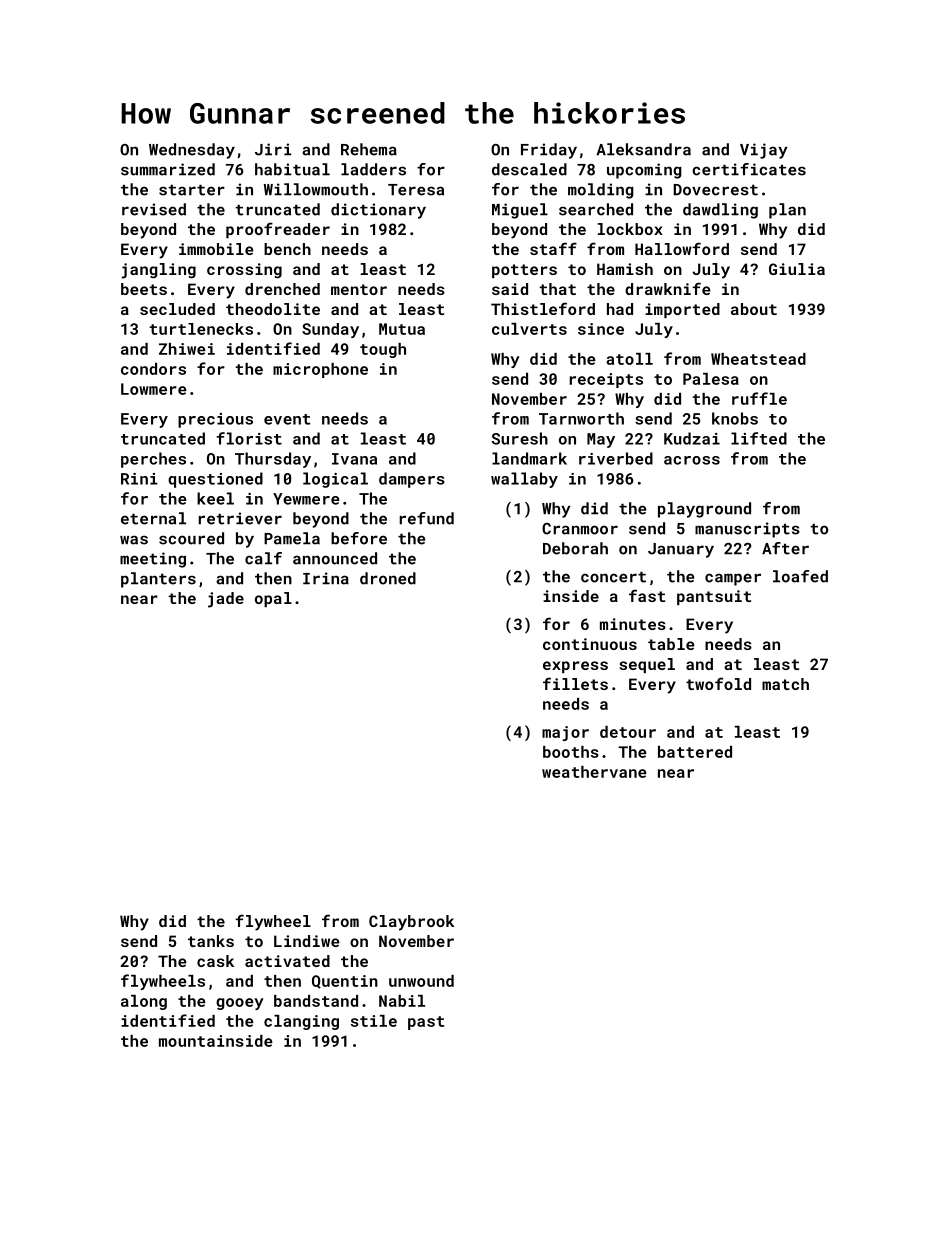  What do you see at coordinates (412, 480) in the image?
I see `dampers` at bounding box center [412, 480].
